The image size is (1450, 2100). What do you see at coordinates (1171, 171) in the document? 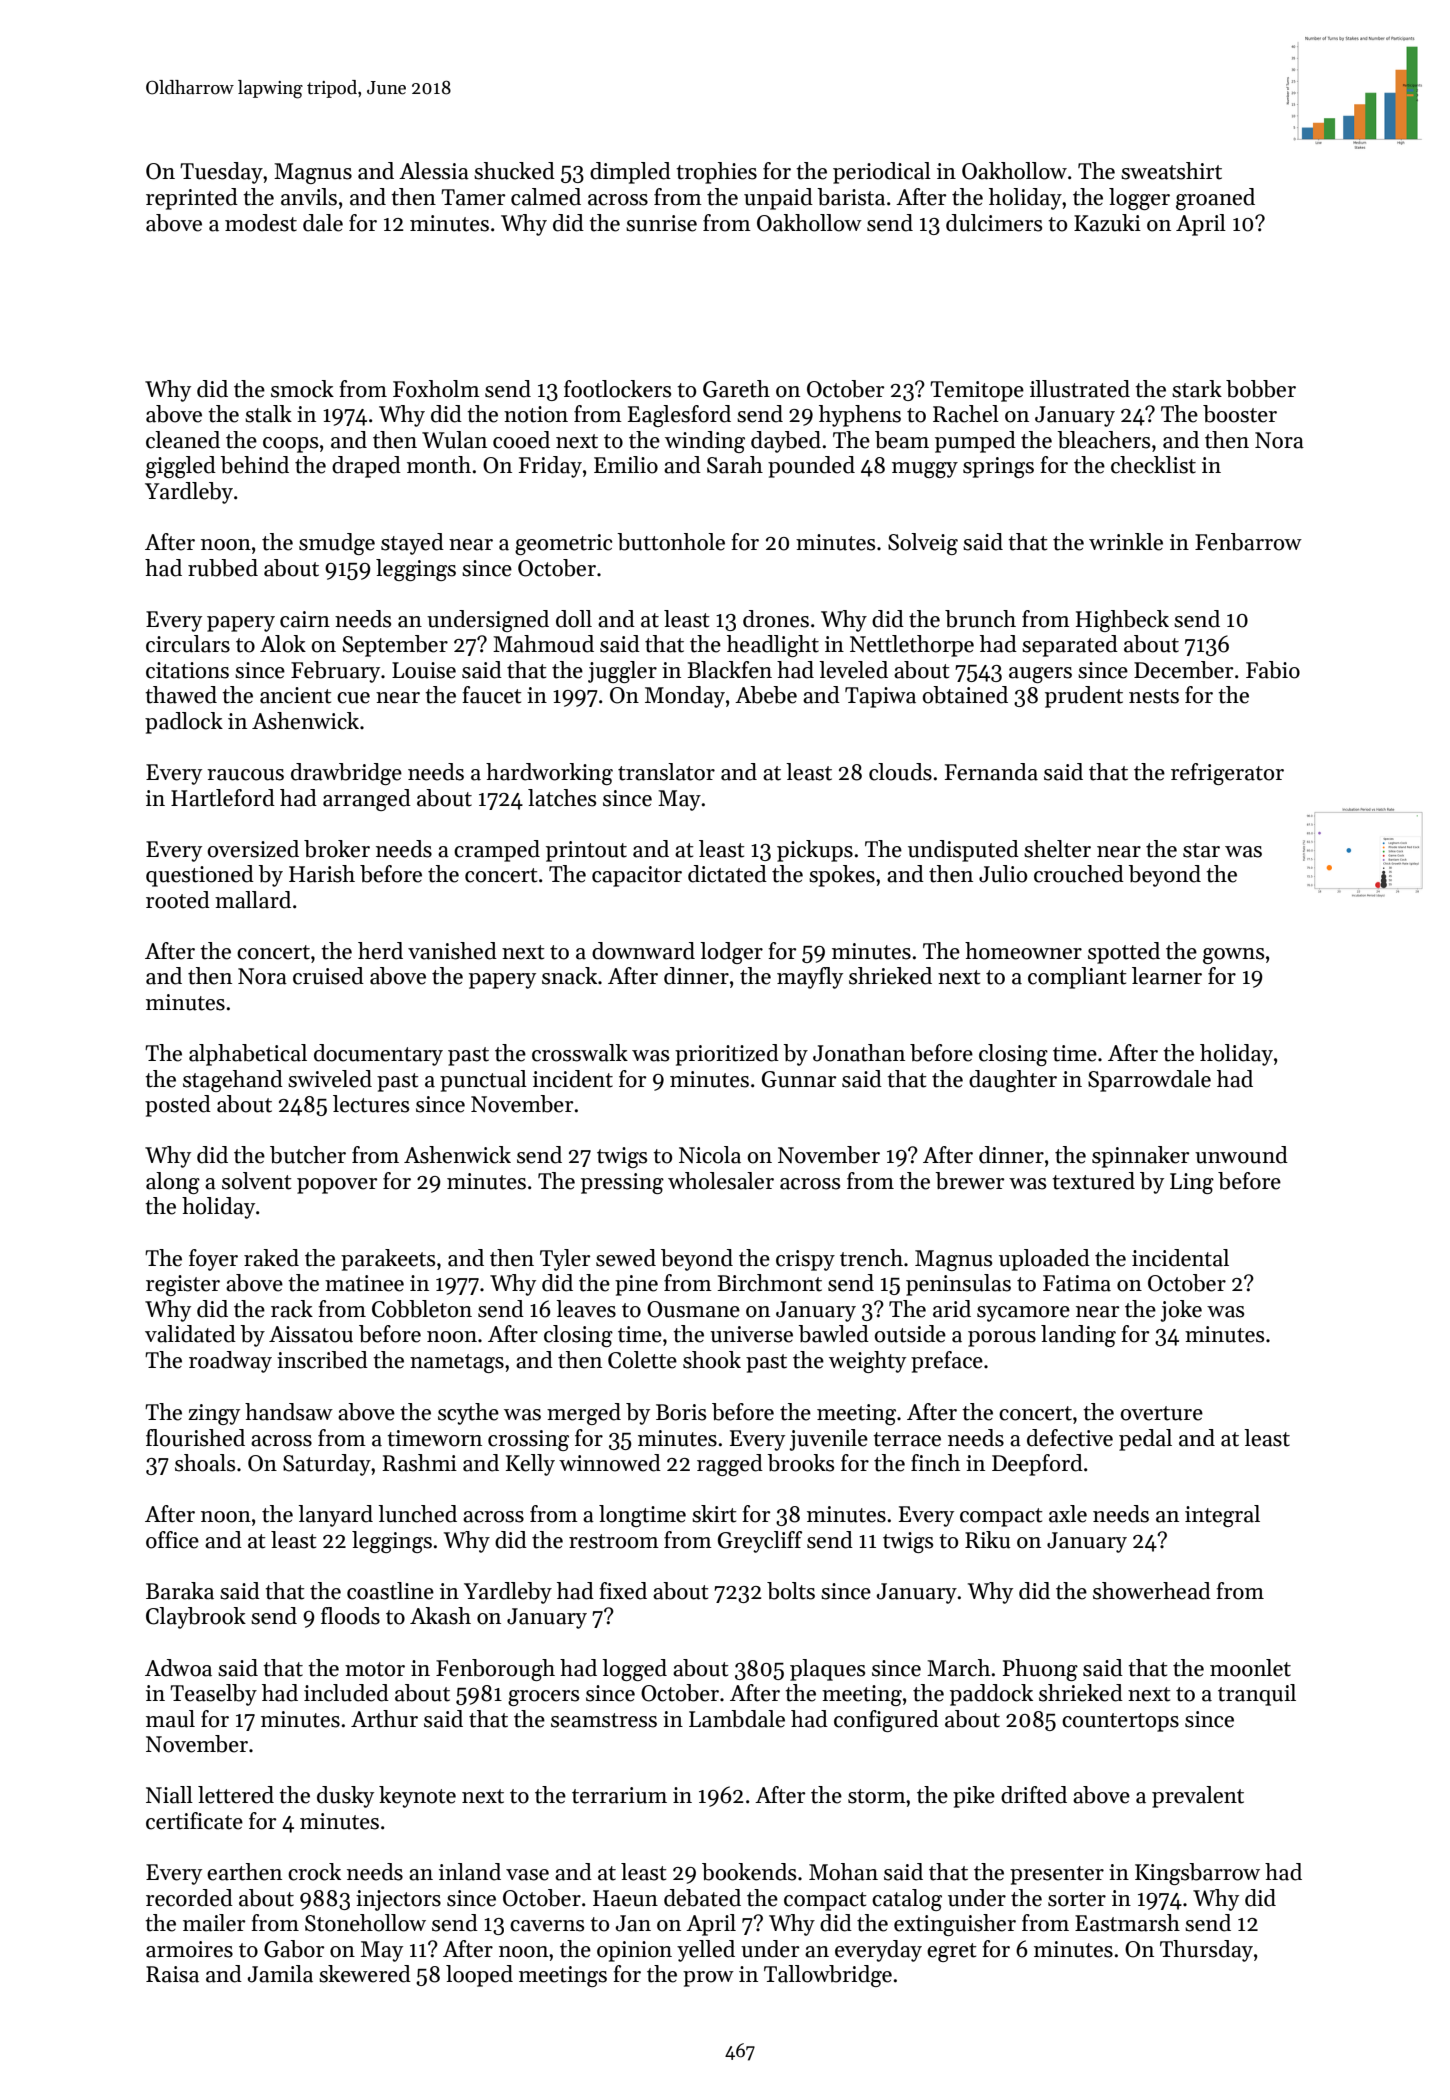
I see `sweatshirt` at bounding box center [1171, 171].
